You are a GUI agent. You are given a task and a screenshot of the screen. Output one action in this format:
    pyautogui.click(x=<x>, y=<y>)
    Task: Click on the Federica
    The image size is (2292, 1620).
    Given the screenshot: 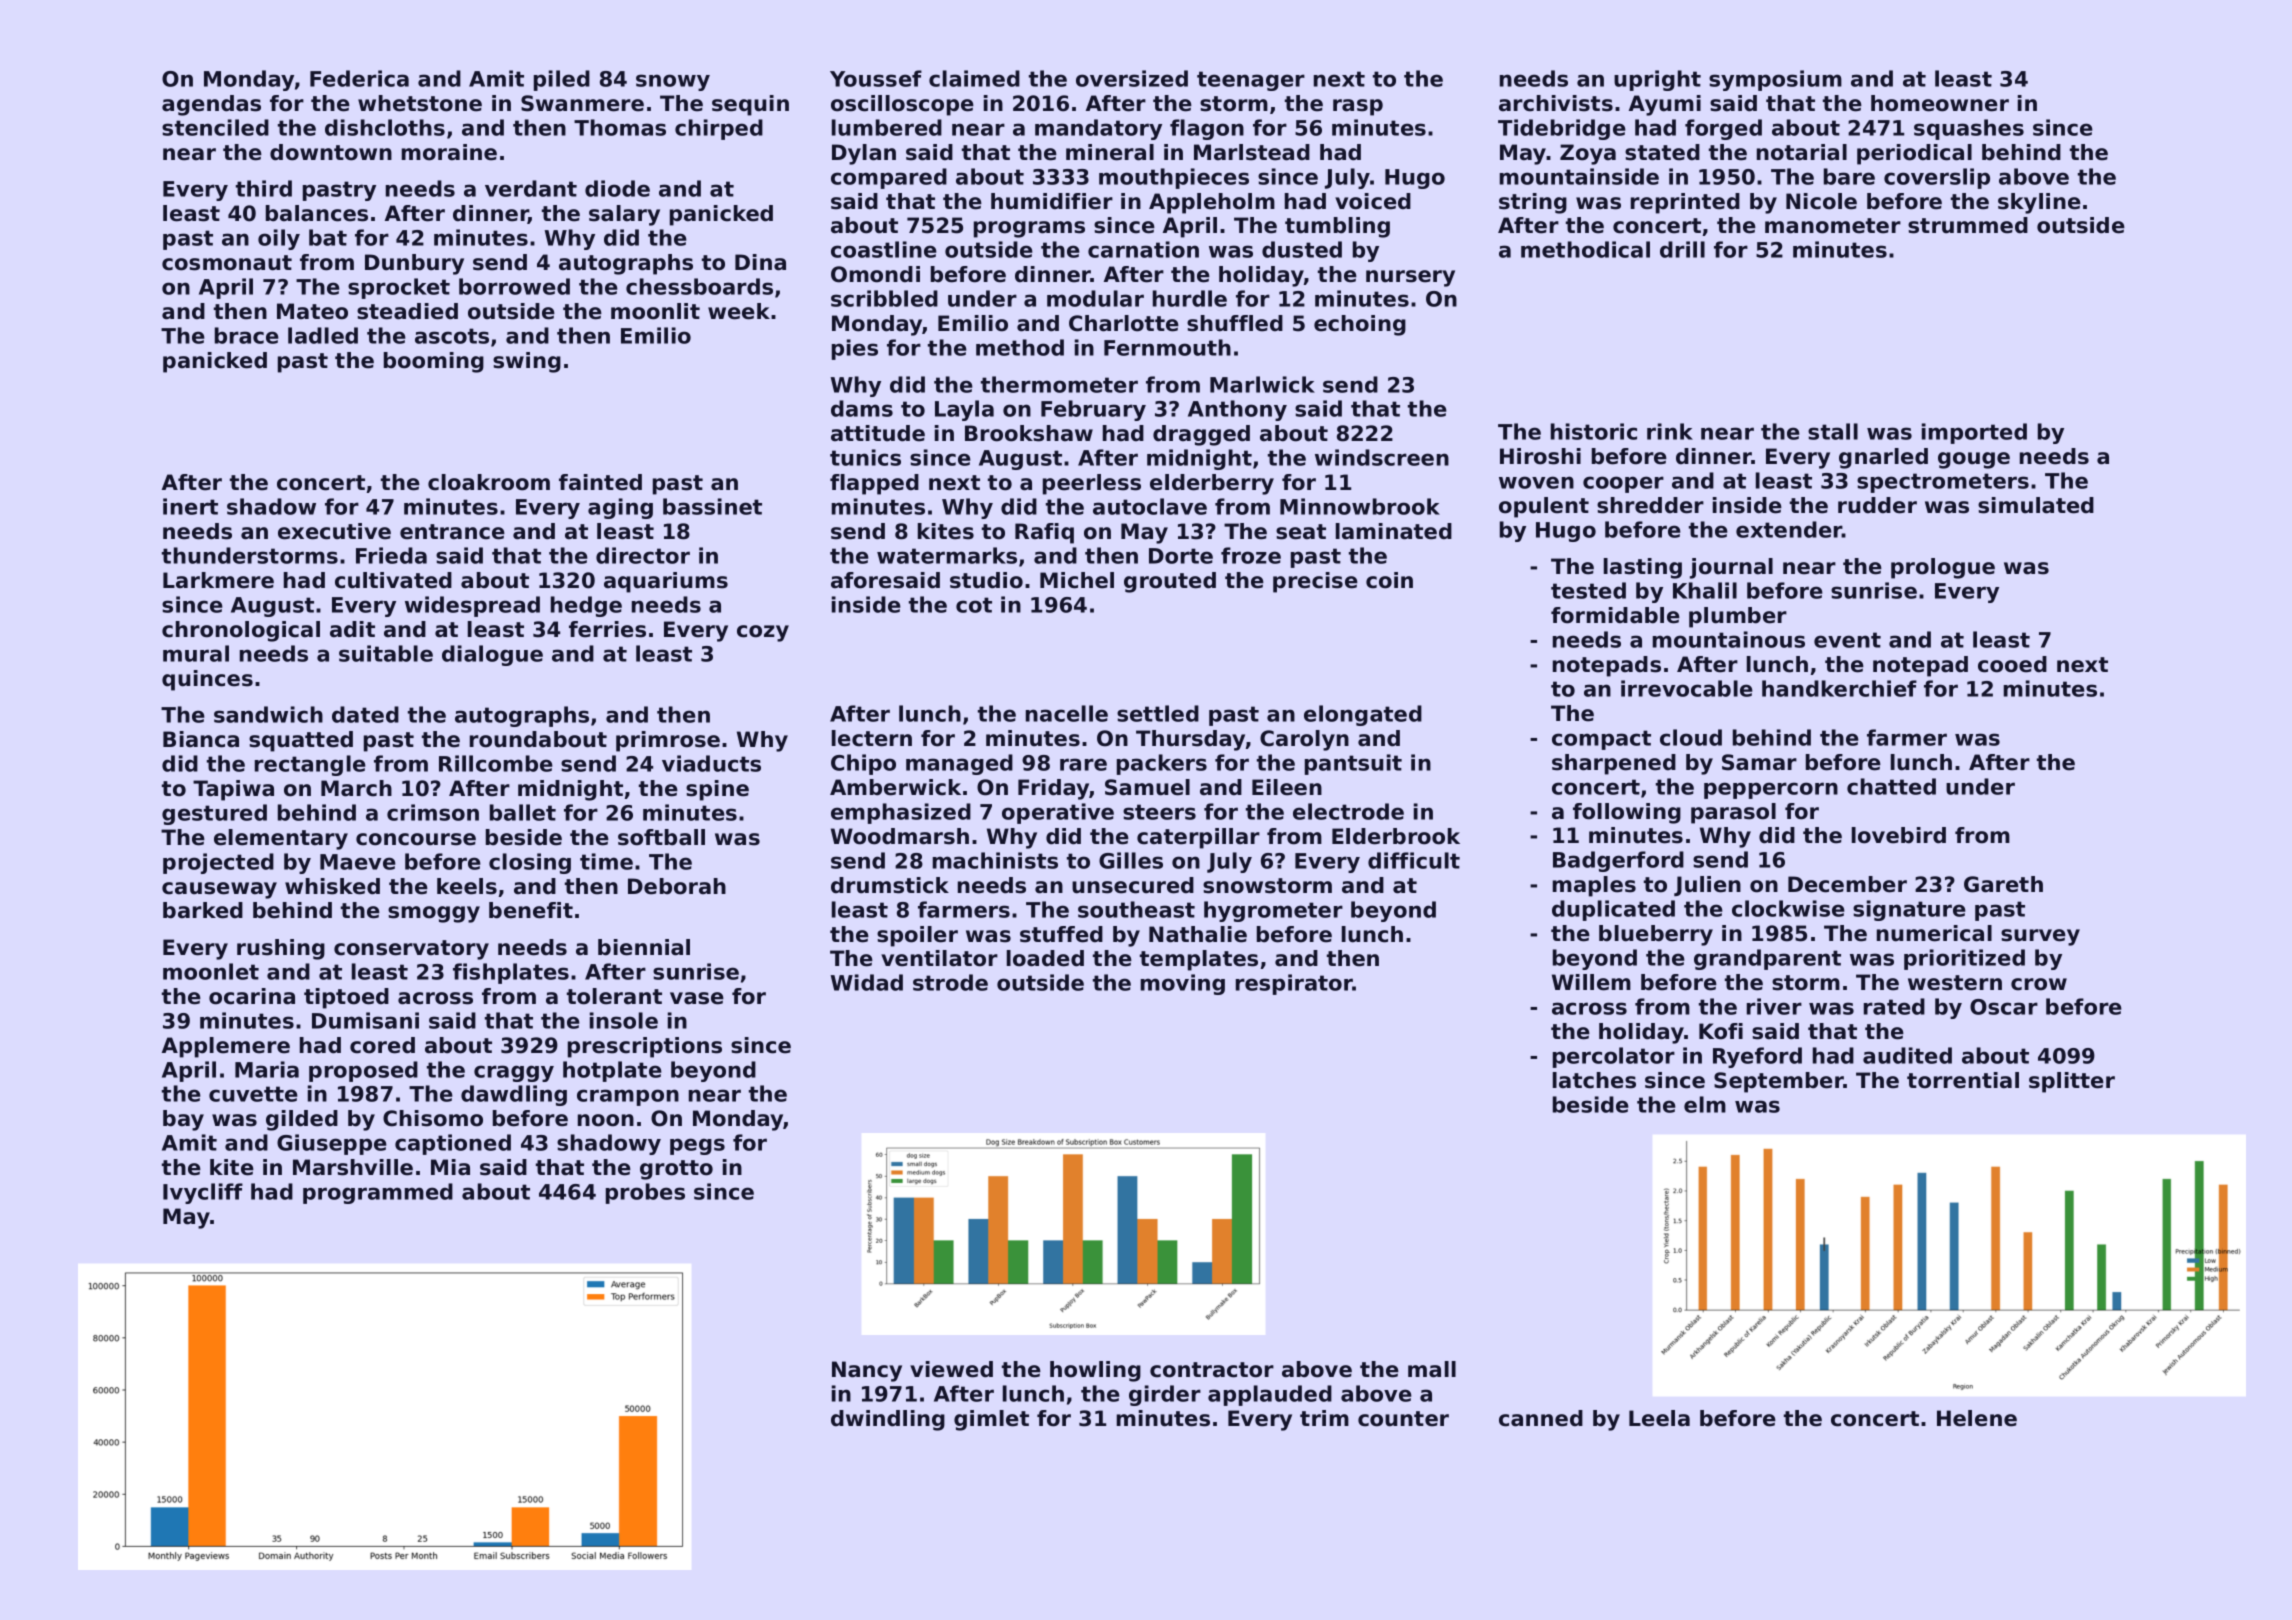 What is the action you would take?
    pyautogui.click(x=359, y=78)
